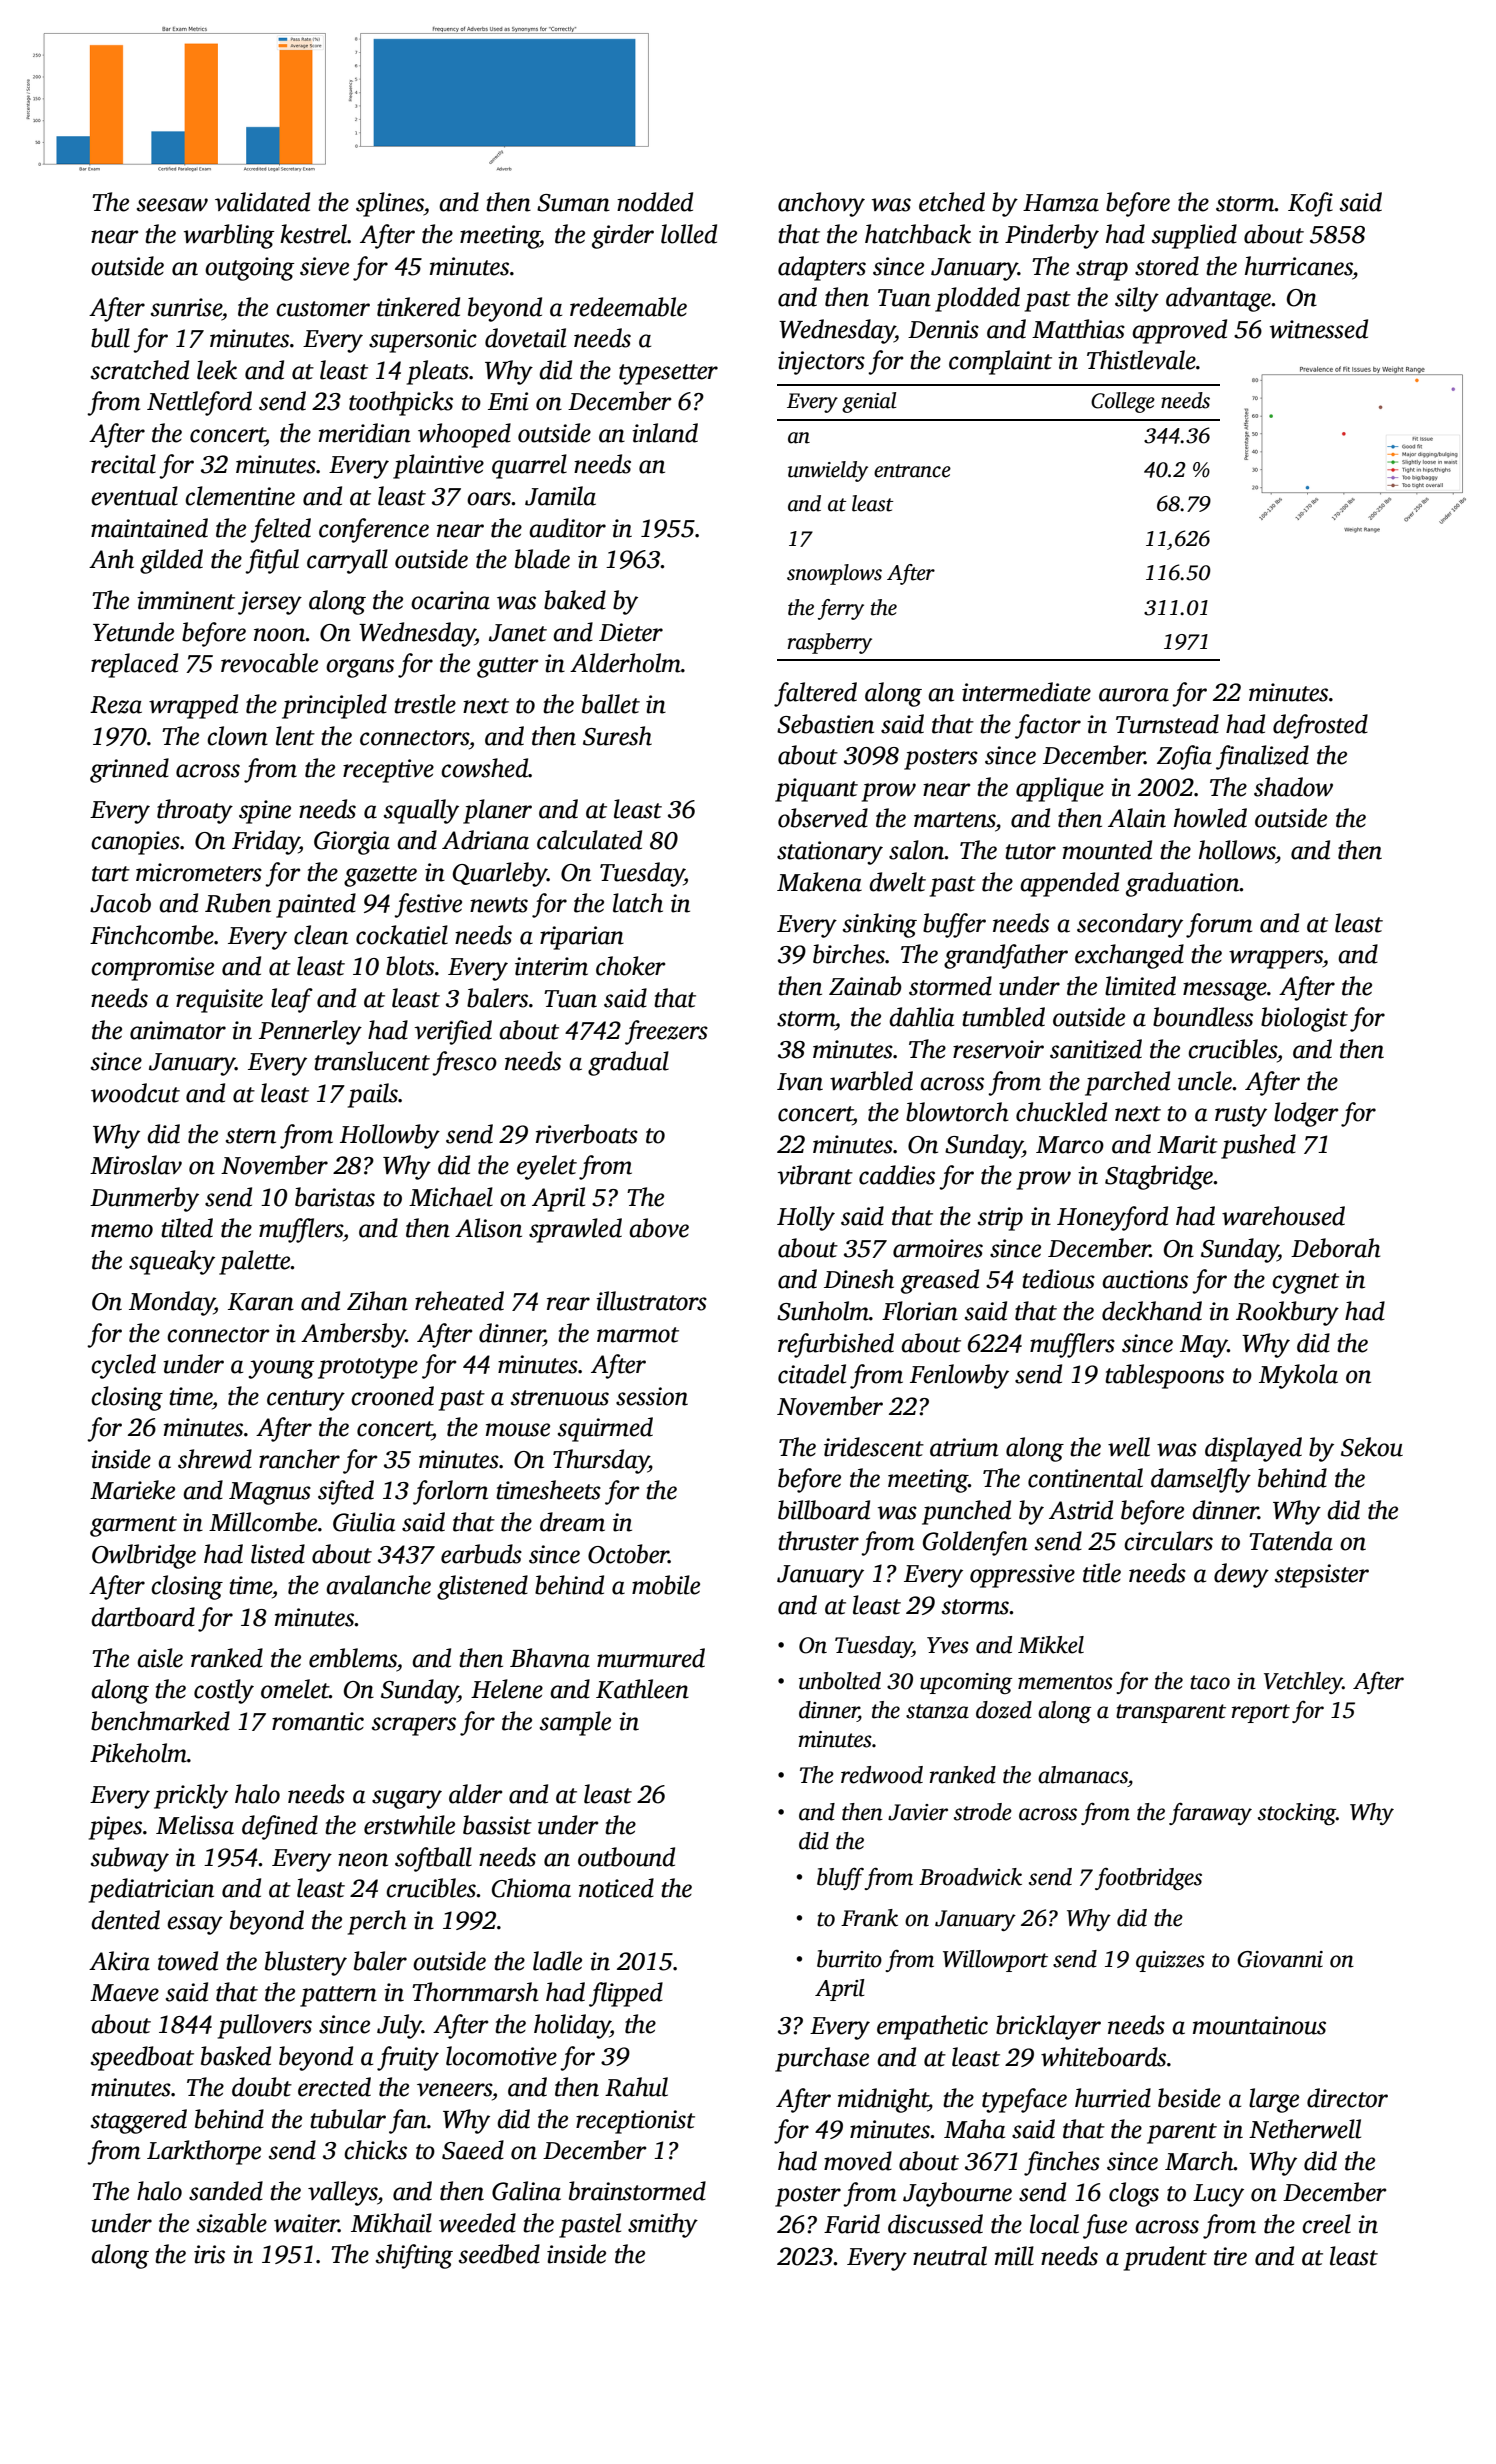 The image size is (1496, 2464). What do you see at coordinates (323, 309) in the page?
I see `customer` at bounding box center [323, 309].
